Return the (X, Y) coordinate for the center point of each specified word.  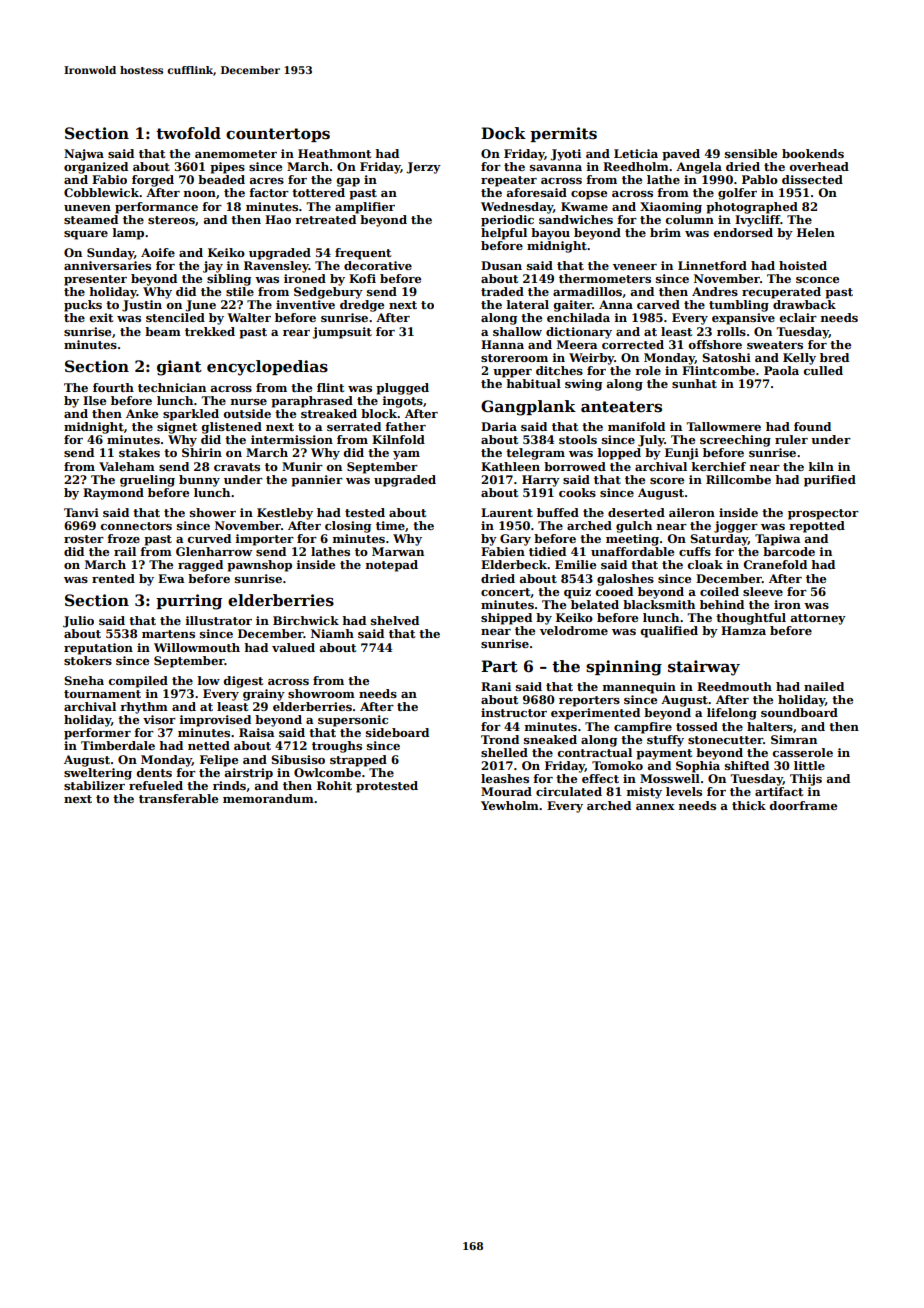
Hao (278, 219)
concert (506, 593)
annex (655, 807)
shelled (504, 752)
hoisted (803, 265)
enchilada (578, 317)
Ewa (171, 578)
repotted (817, 527)
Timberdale (118, 745)
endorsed (743, 232)
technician (172, 387)
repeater (509, 181)
